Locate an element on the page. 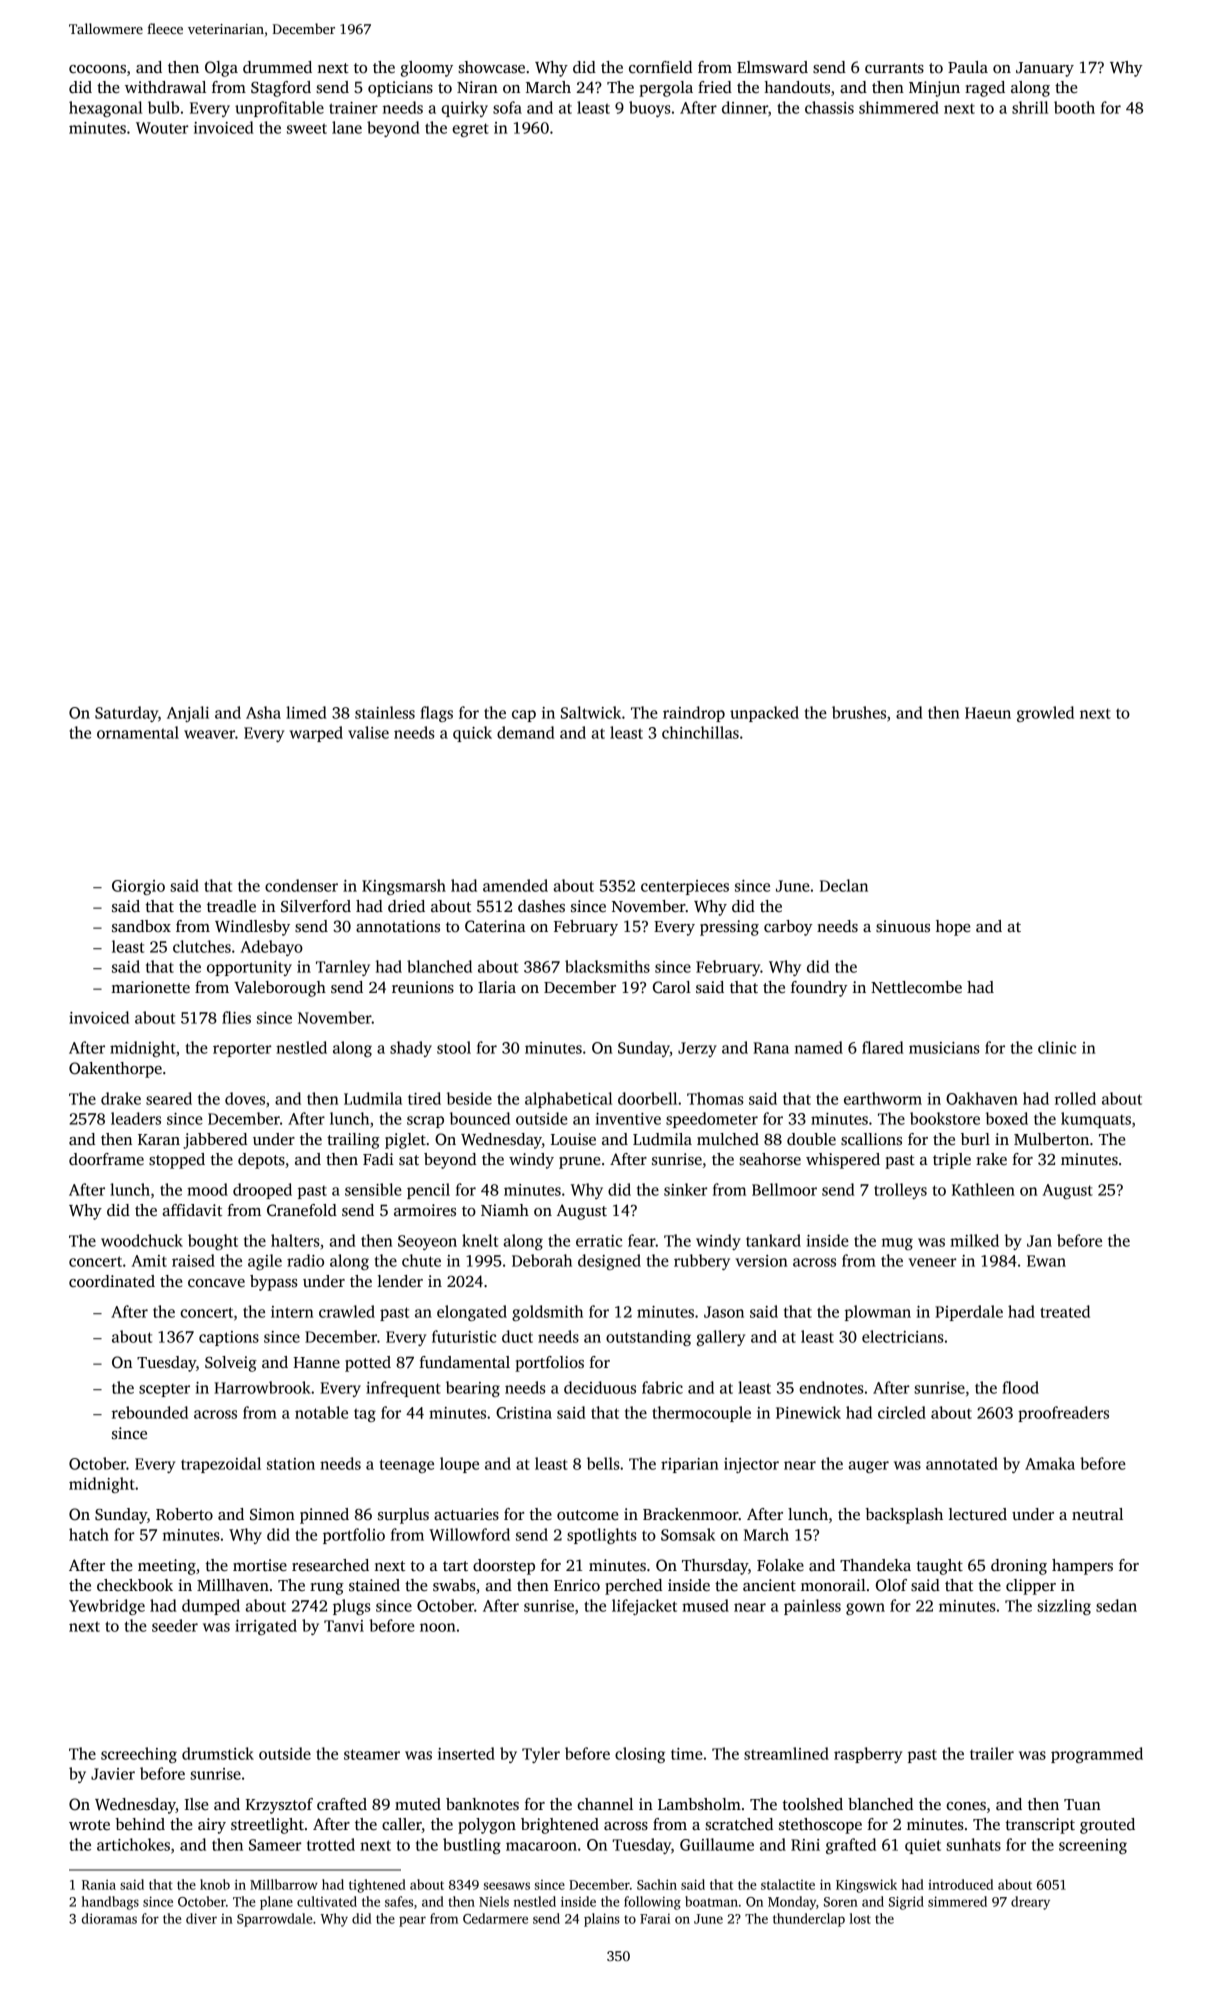 The image size is (1213, 1998). growled is located at coordinates (1045, 714).
